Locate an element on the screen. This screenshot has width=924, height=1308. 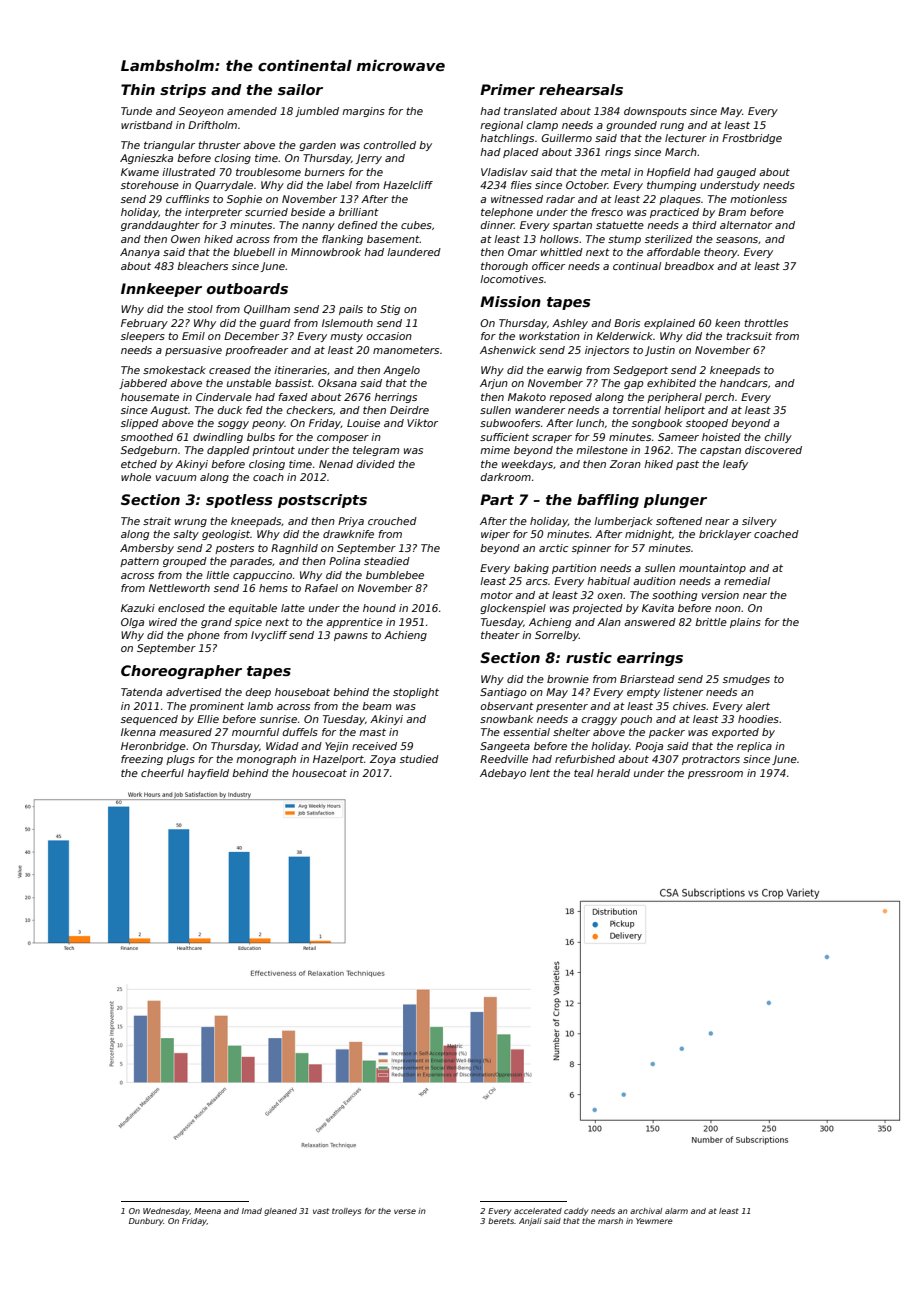
Frostbridge is located at coordinates (752, 139).
